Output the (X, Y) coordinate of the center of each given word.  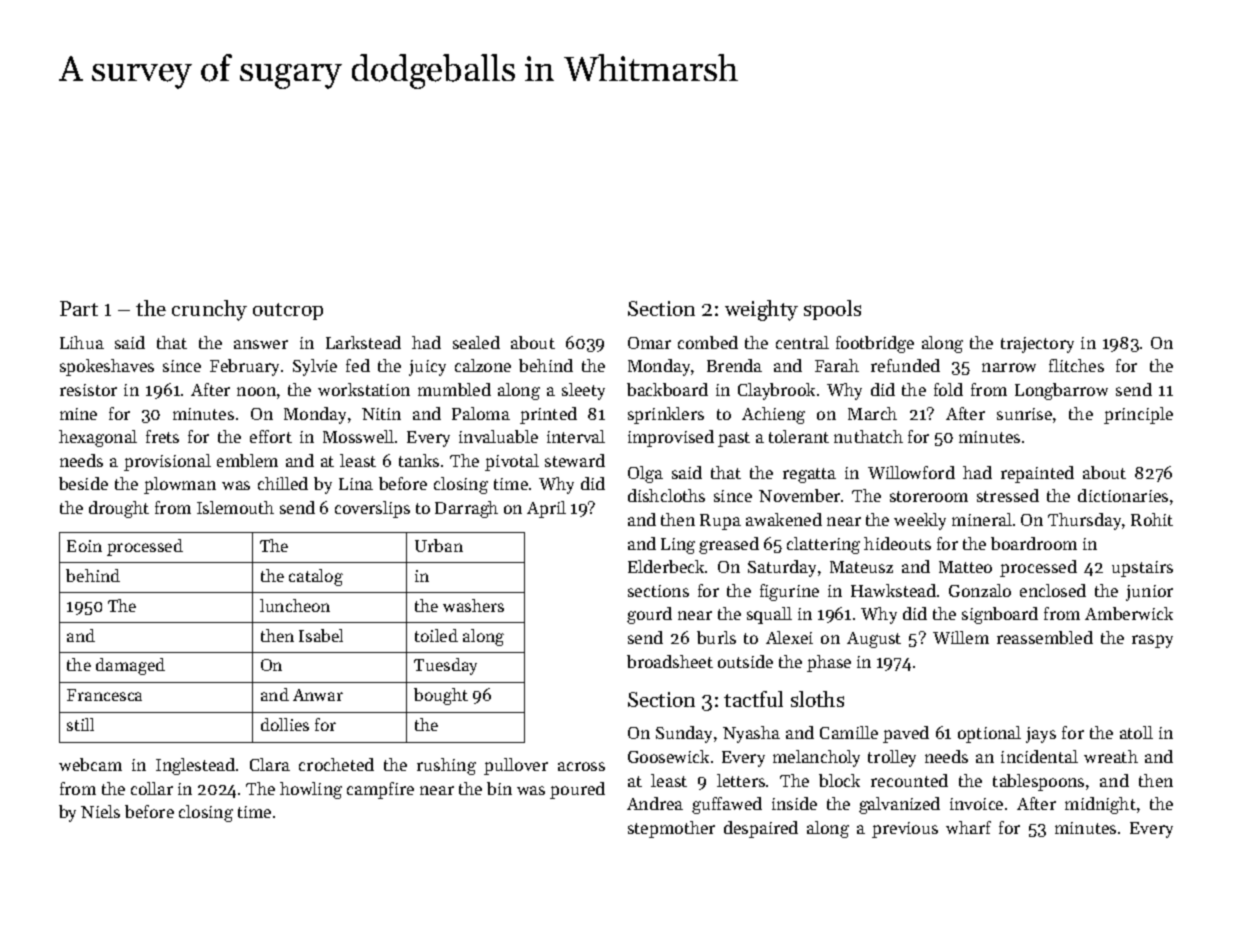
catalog (316, 577)
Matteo (965, 567)
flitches (1076, 365)
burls (716, 637)
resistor (88, 390)
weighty (761, 310)
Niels (100, 811)
